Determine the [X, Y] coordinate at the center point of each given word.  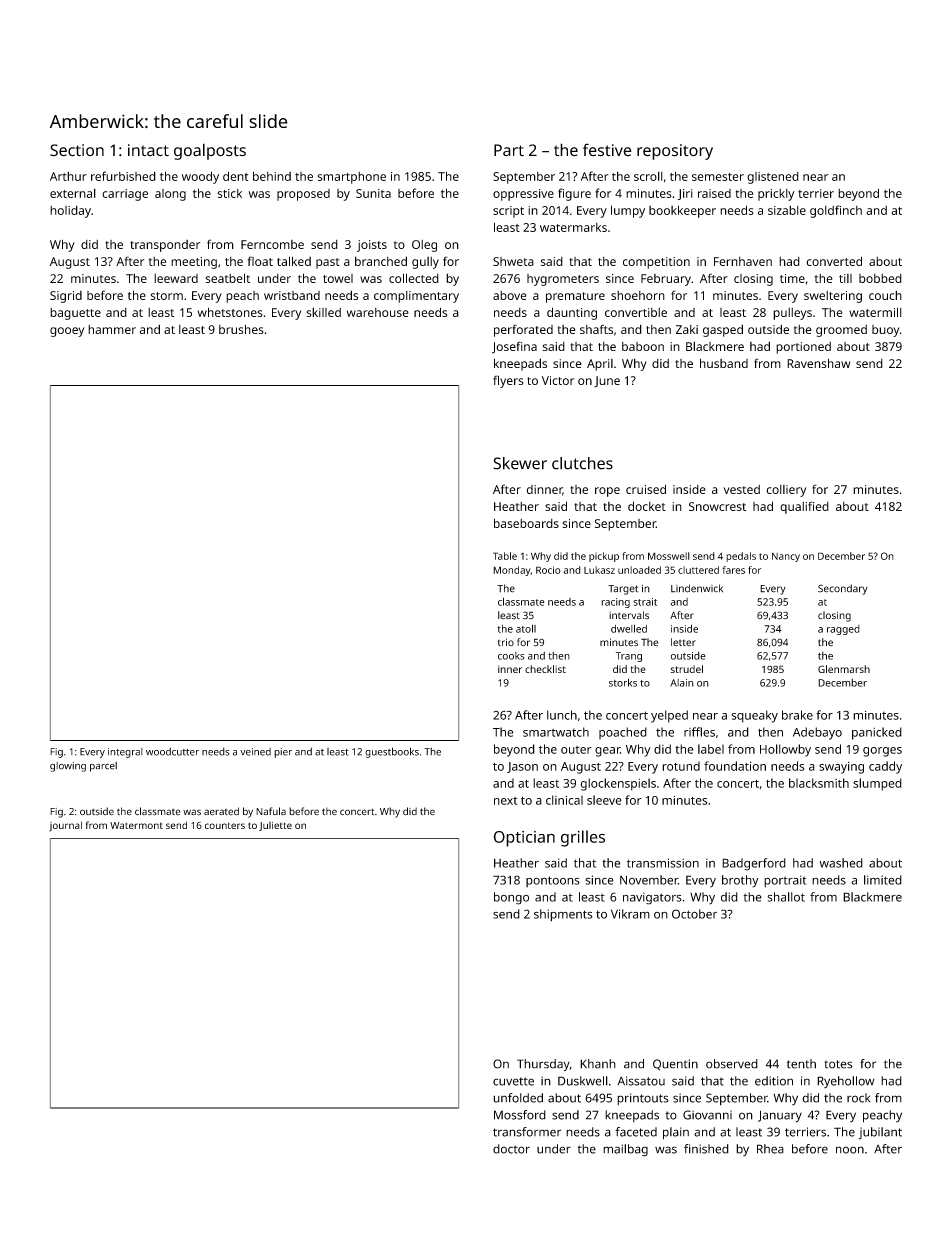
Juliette [275, 826]
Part [509, 150]
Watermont [136, 825]
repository [675, 152]
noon [850, 1150]
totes [838, 1064]
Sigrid [66, 297]
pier [283, 753]
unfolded [518, 1098]
